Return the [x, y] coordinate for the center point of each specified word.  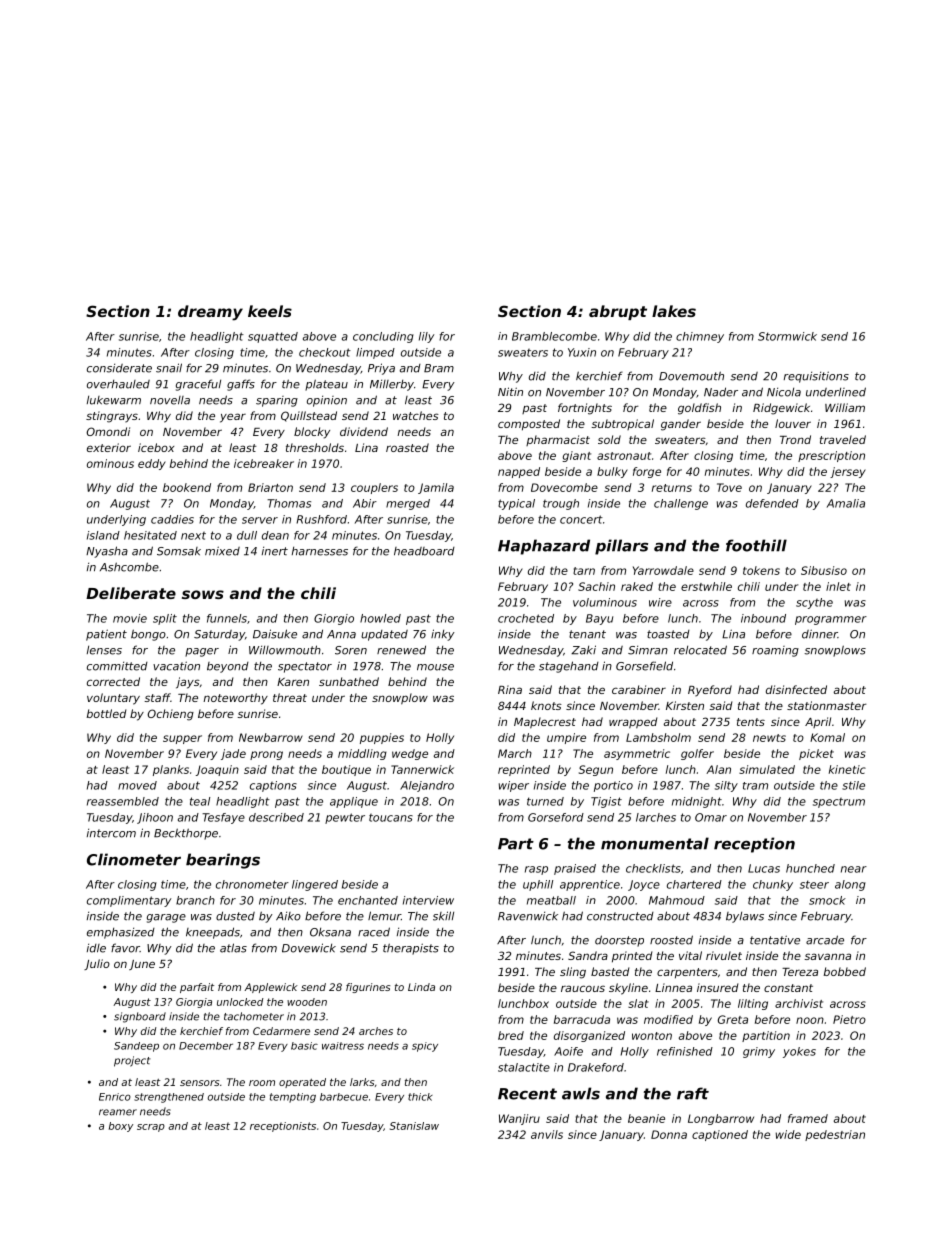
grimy [759, 1052]
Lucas [764, 868]
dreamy [210, 313]
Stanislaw [414, 1126]
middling [362, 754]
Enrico [115, 1097]
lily [426, 337]
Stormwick [787, 336]
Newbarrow [271, 737]
